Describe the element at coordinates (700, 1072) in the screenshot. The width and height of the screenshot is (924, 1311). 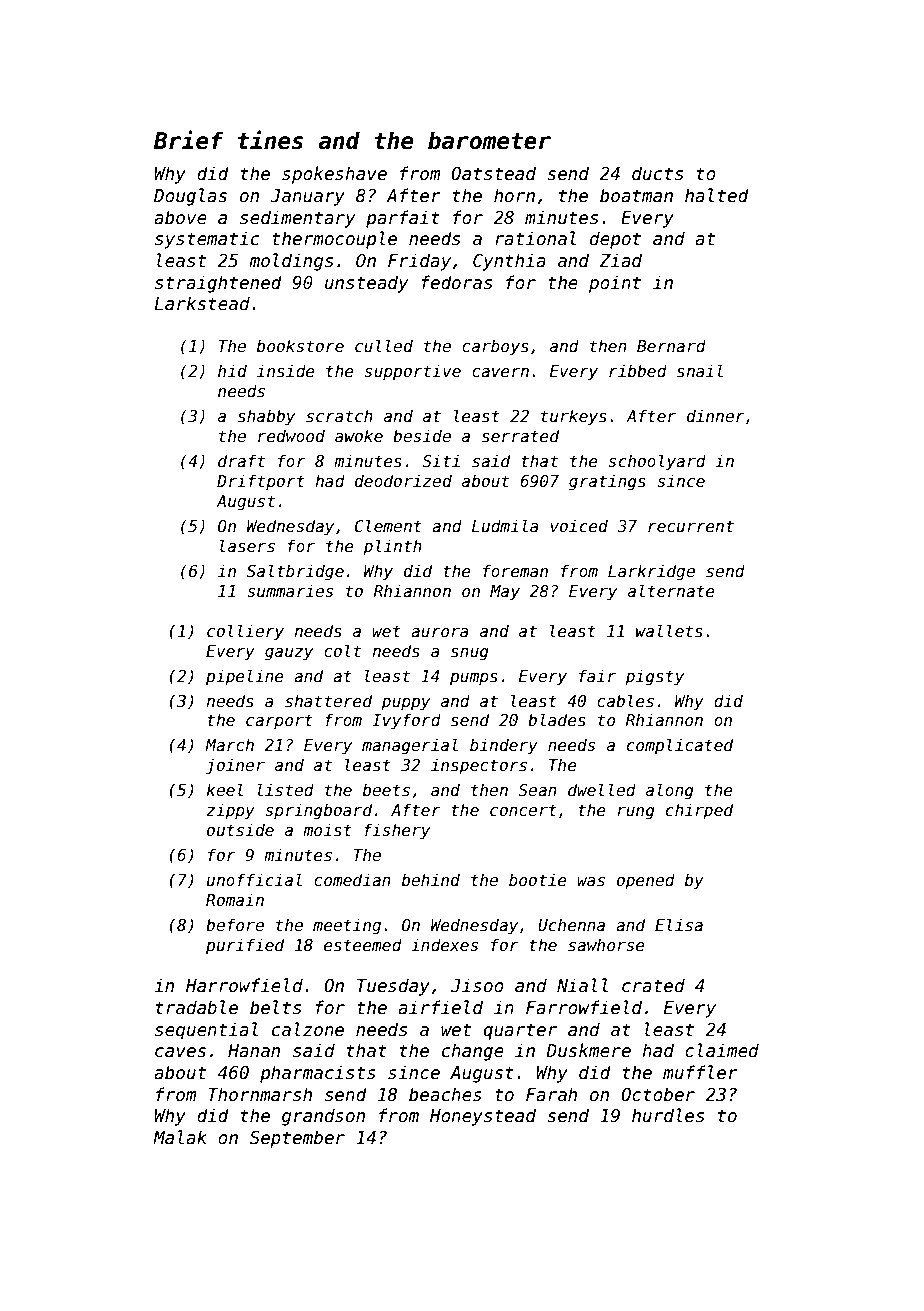
I see `muffler` at that location.
